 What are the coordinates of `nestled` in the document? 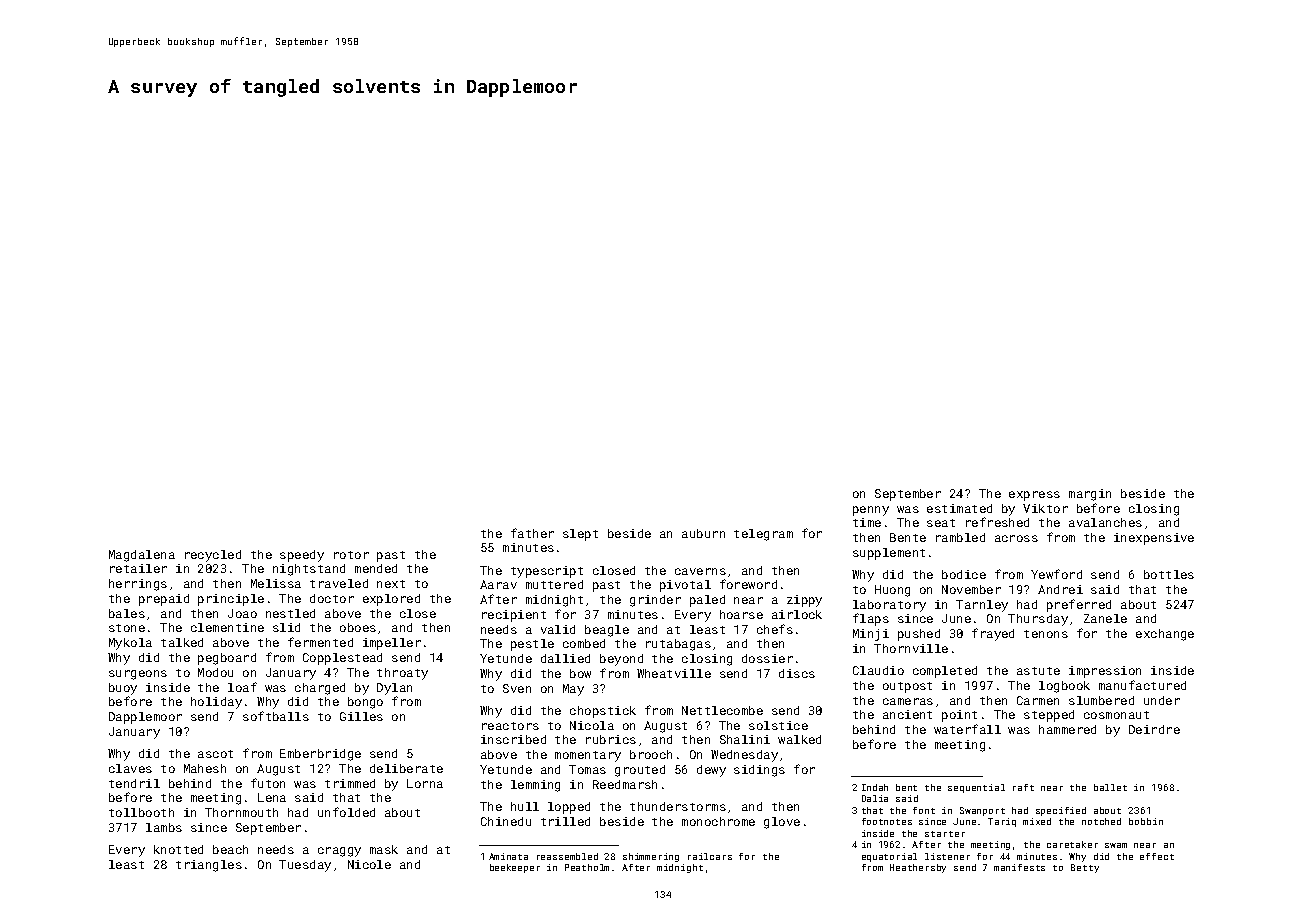 It's located at (290, 613).
